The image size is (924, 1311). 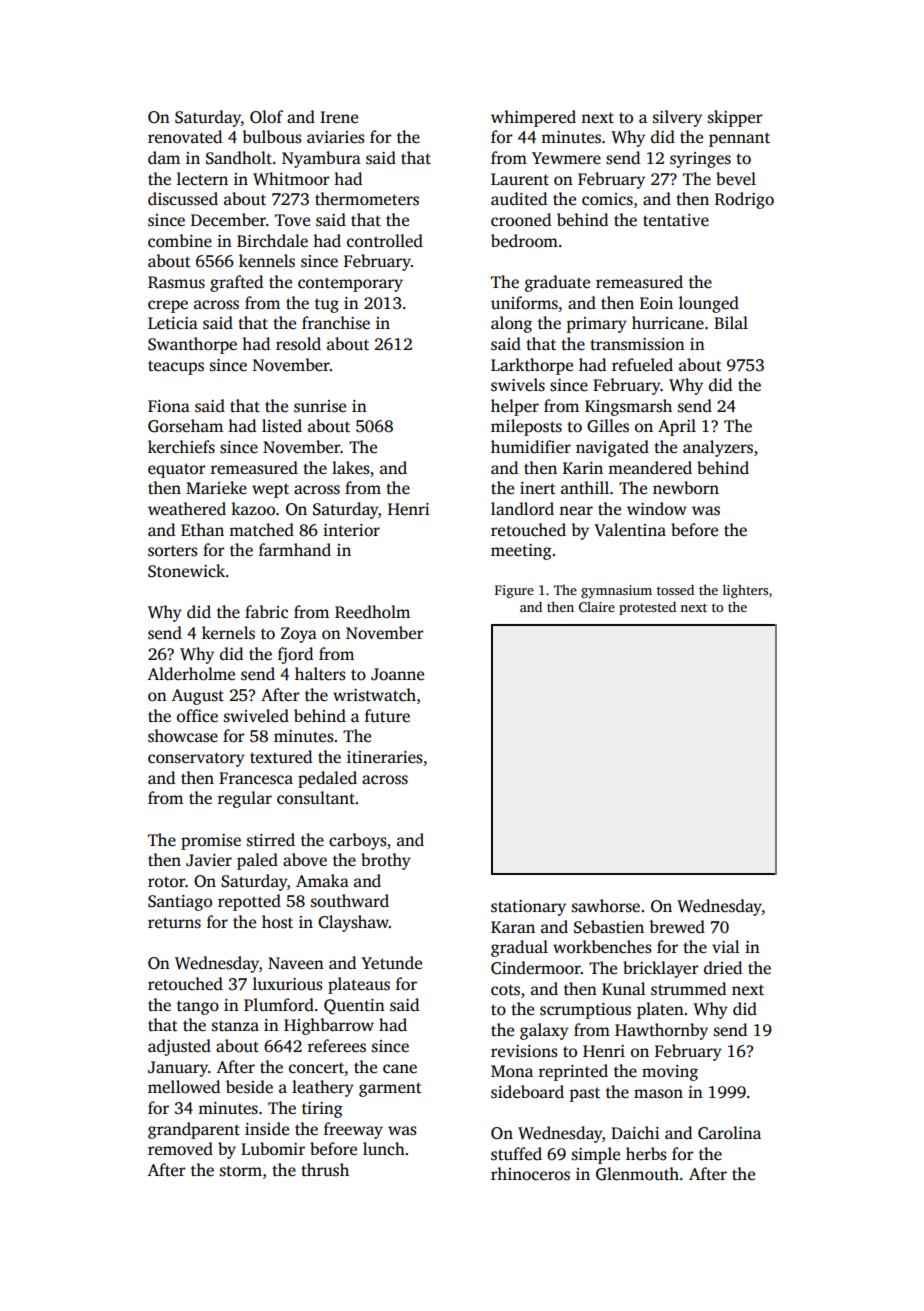 What do you see at coordinates (739, 140) in the screenshot?
I see `pennant` at bounding box center [739, 140].
